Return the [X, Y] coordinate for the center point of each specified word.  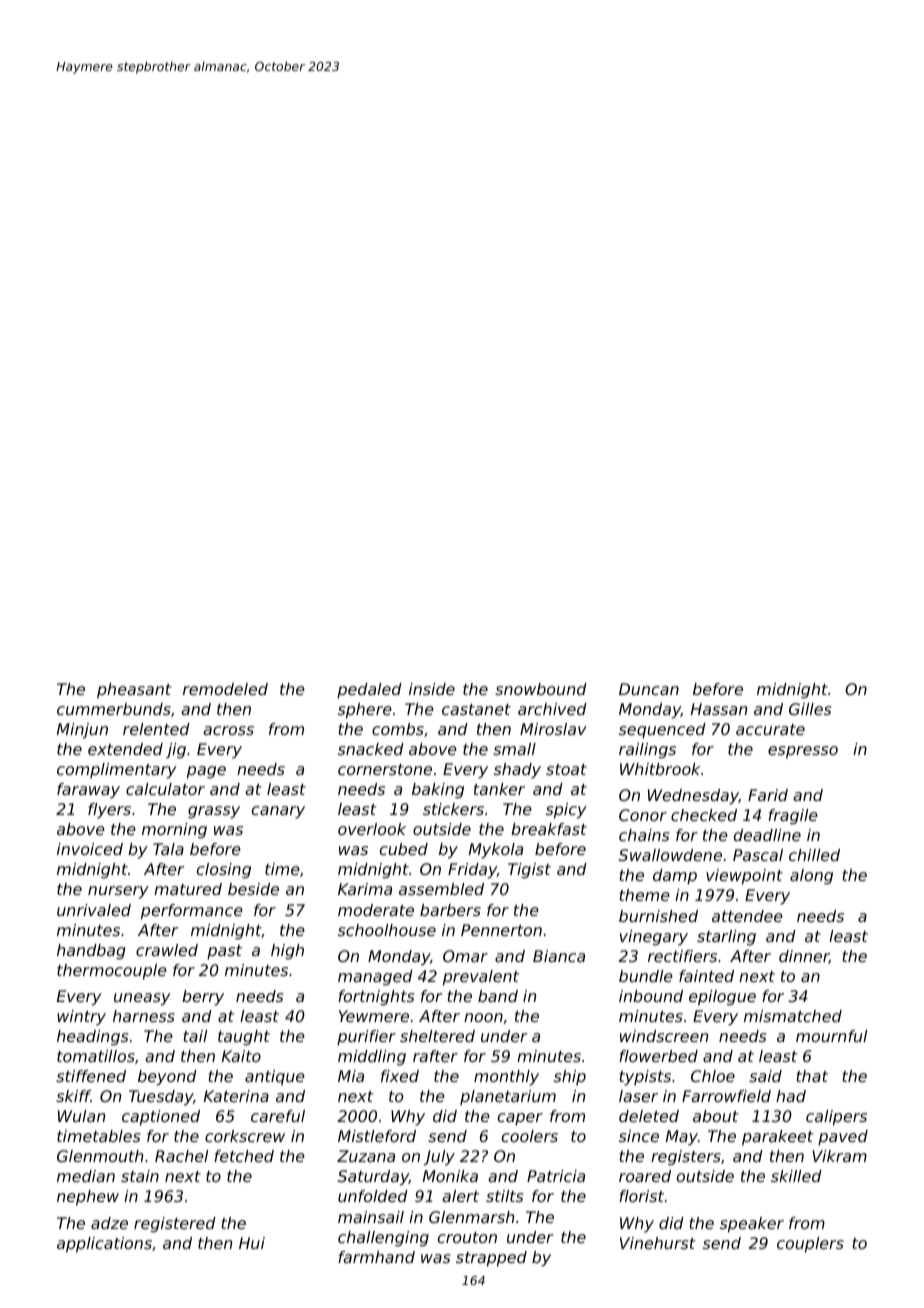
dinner [804, 957]
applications [104, 1245]
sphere [365, 711]
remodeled [225, 689]
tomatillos [96, 1056]
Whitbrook [660, 769]
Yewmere [374, 1016]
